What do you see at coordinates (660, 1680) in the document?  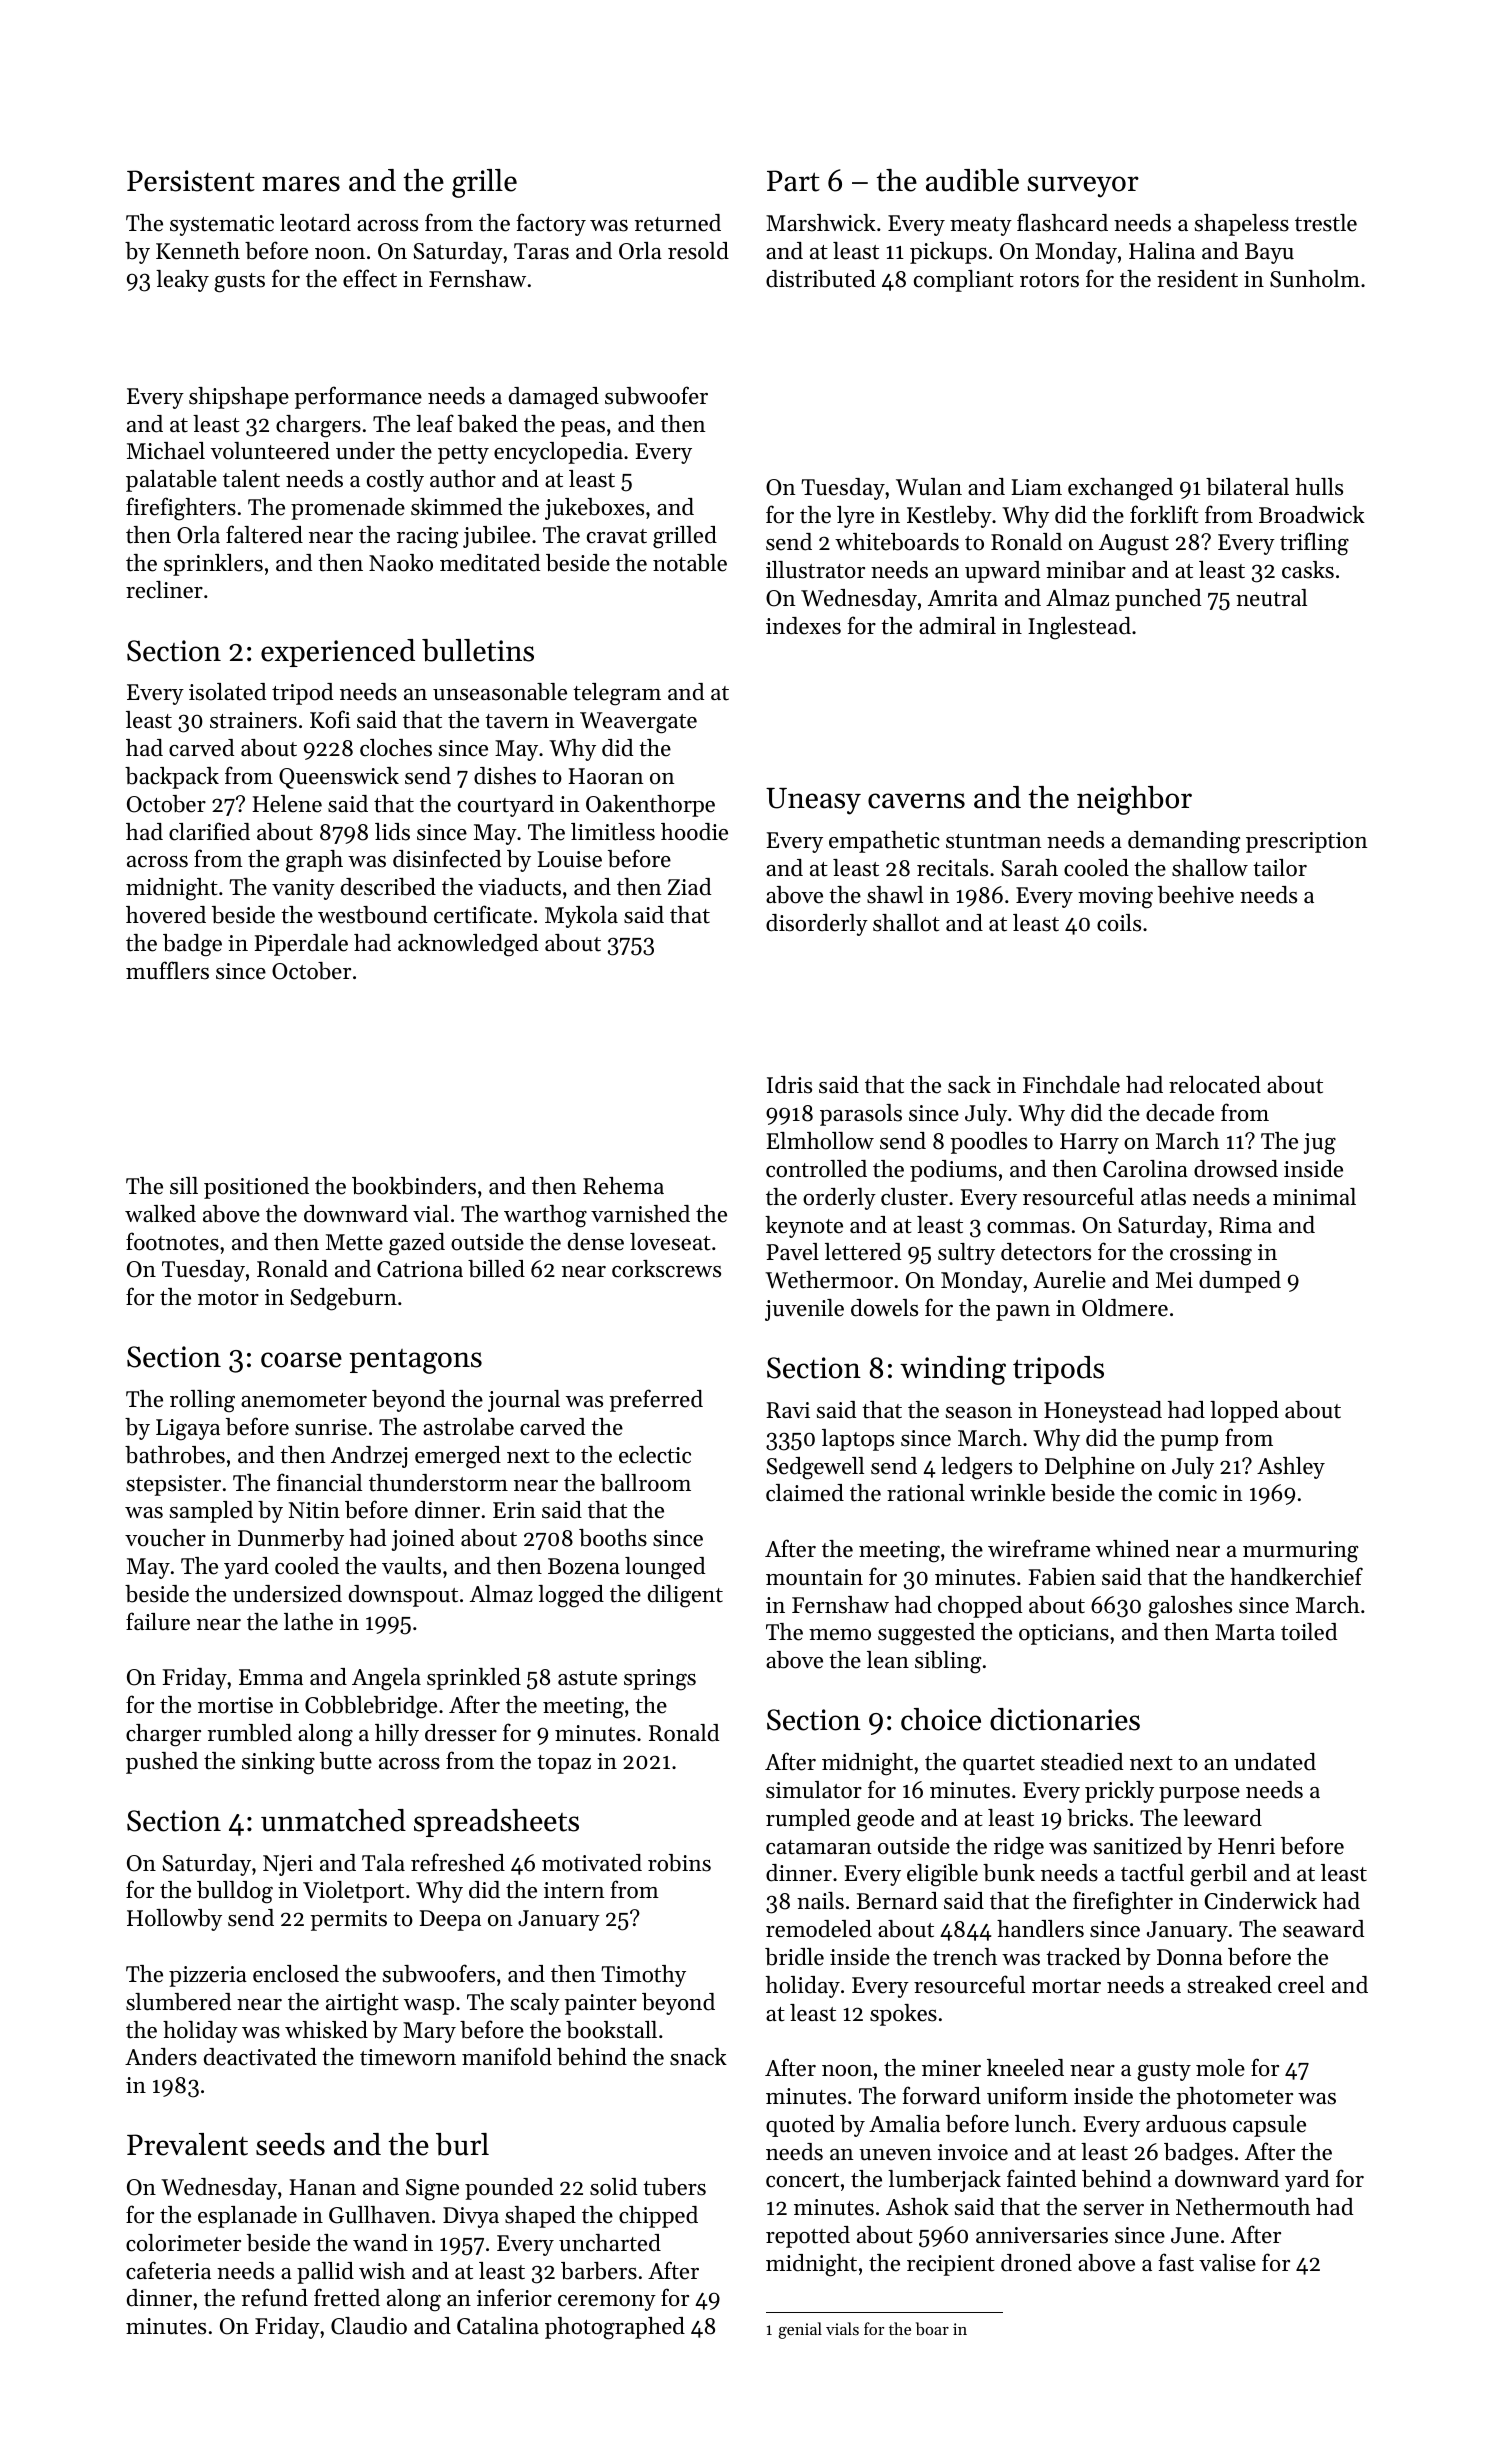 I see `springs` at bounding box center [660, 1680].
